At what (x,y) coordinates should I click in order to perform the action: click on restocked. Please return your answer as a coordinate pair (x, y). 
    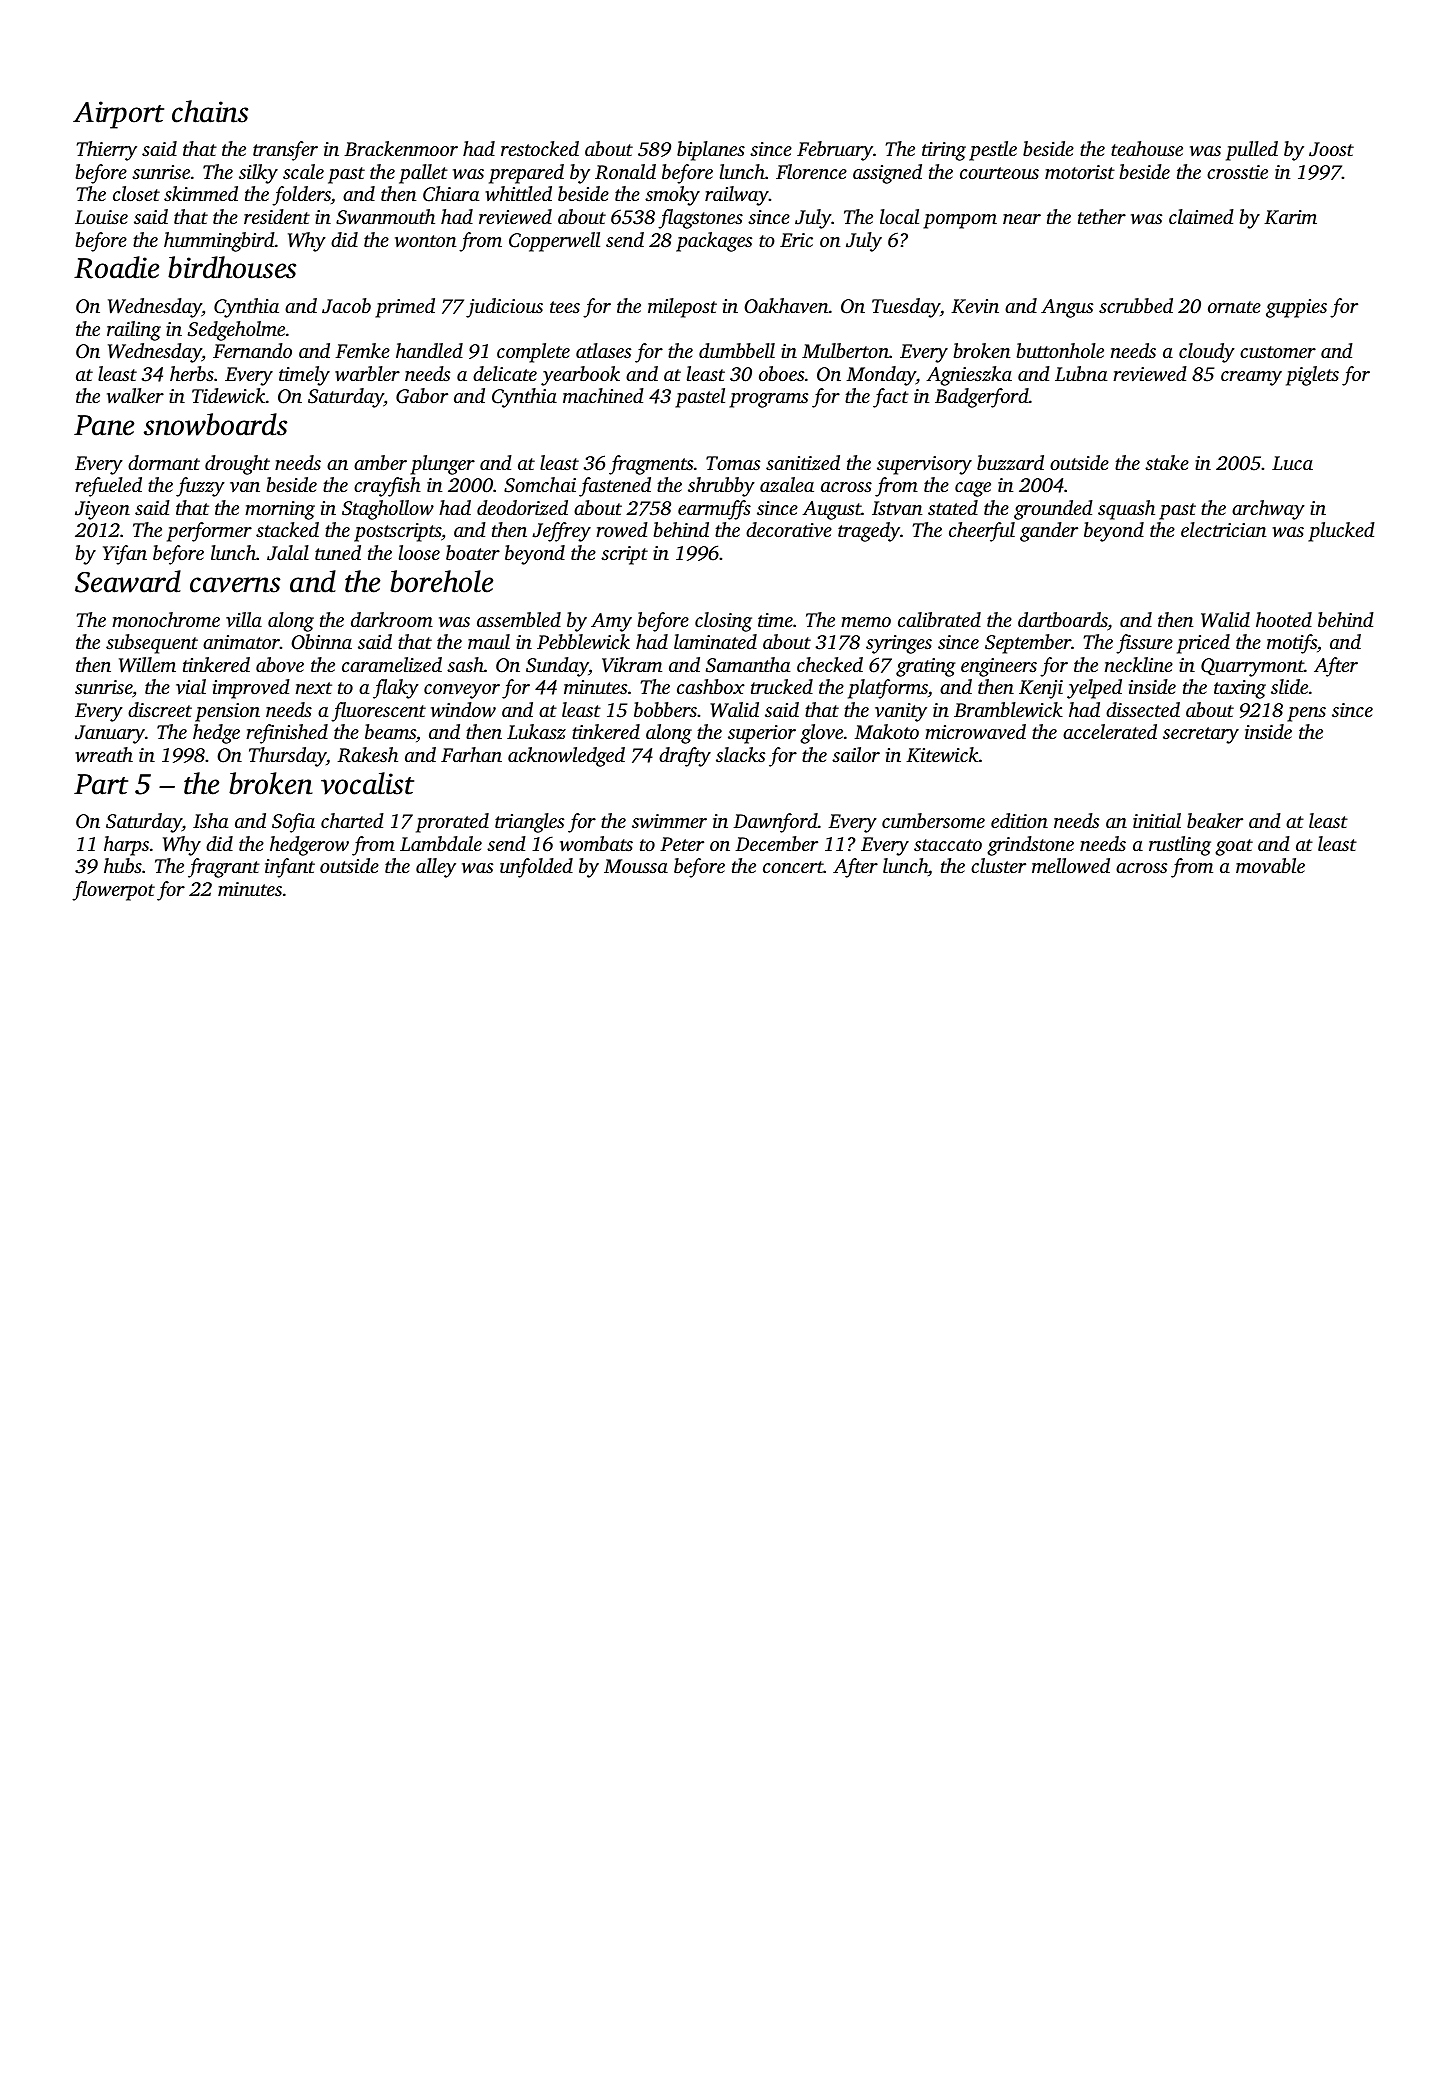
    Looking at the image, I should click on (540, 148).
